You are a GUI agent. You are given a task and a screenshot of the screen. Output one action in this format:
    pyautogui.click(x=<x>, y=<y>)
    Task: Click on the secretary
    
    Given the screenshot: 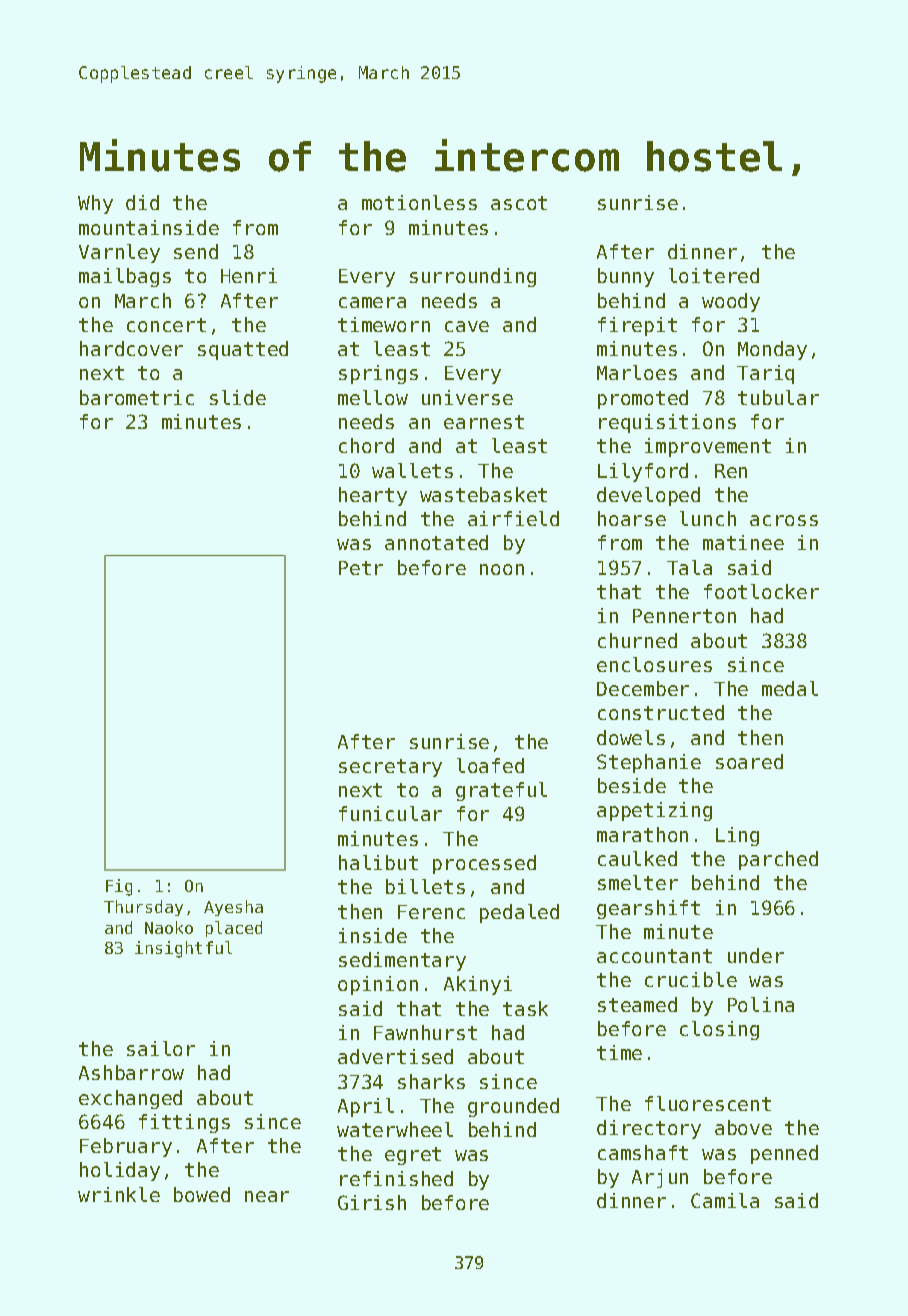 What is the action you would take?
    pyautogui.click(x=390, y=768)
